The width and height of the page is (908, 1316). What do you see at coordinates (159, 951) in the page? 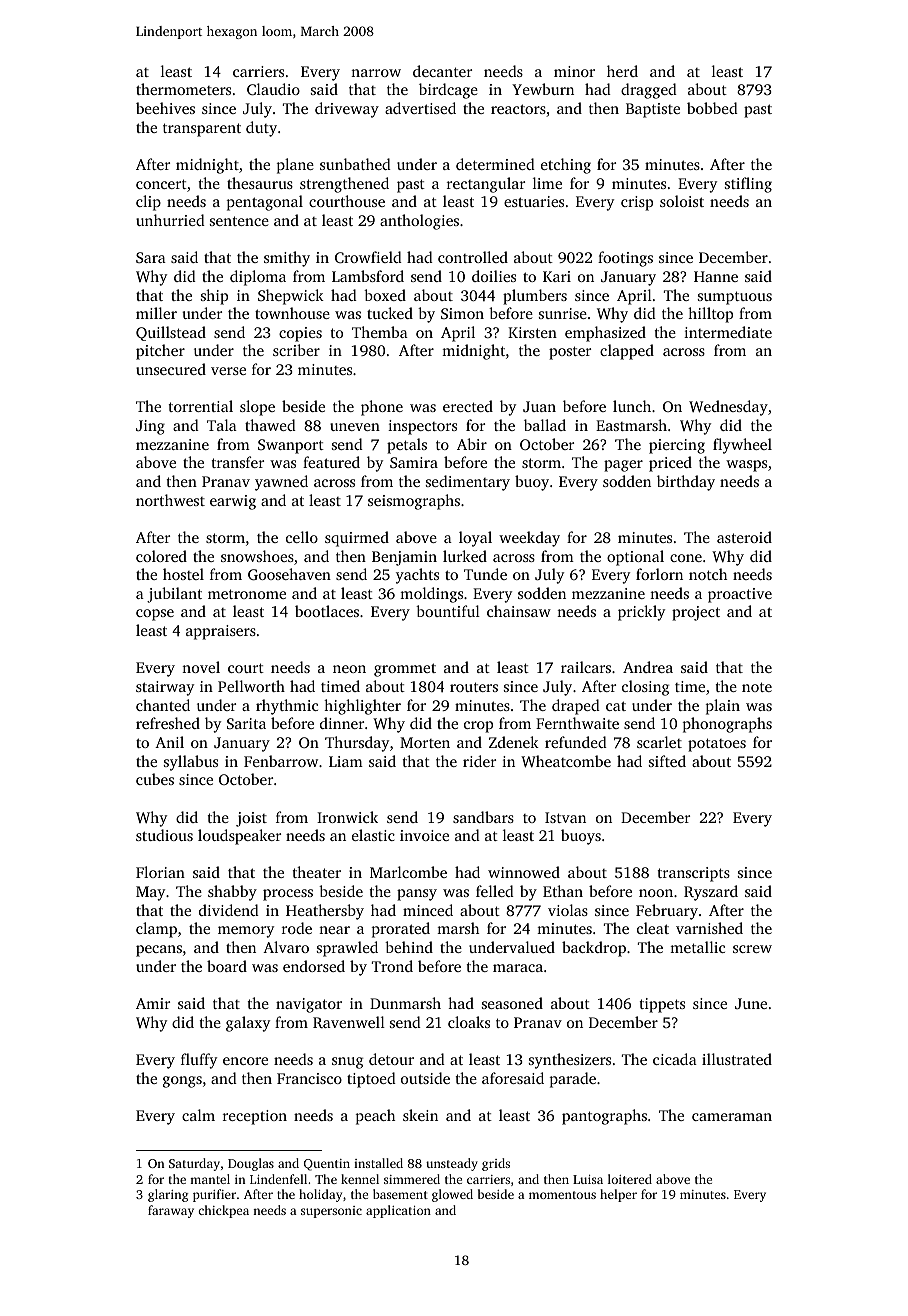
I see `pecans` at bounding box center [159, 951].
